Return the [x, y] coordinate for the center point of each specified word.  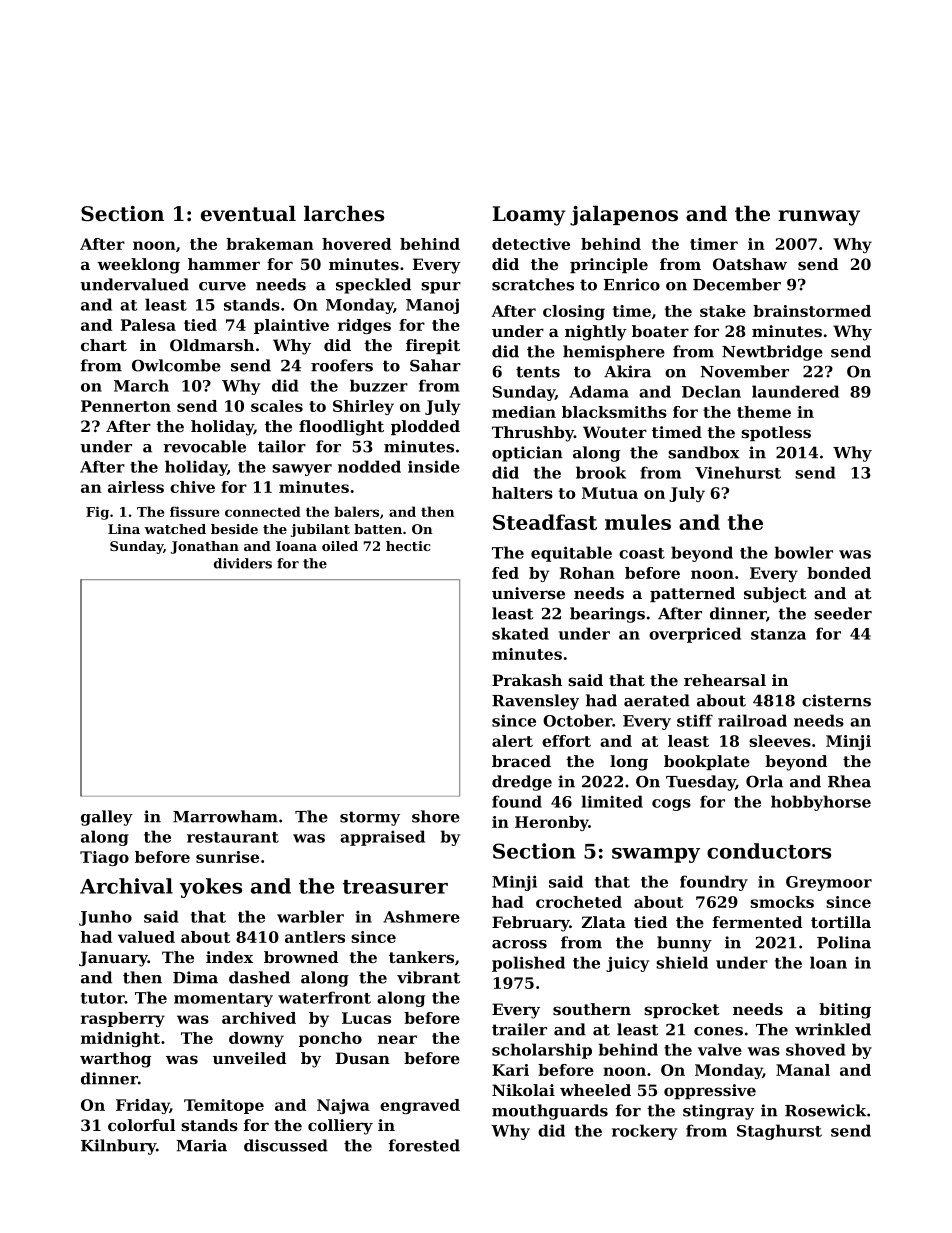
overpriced [695, 635]
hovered [356, 244]
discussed [286, 1145]
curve [222, 286]
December [737, 284]
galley [107, 818]
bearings [607, 615]
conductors [769, 851]
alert [512, 741]
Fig [97, 513]
